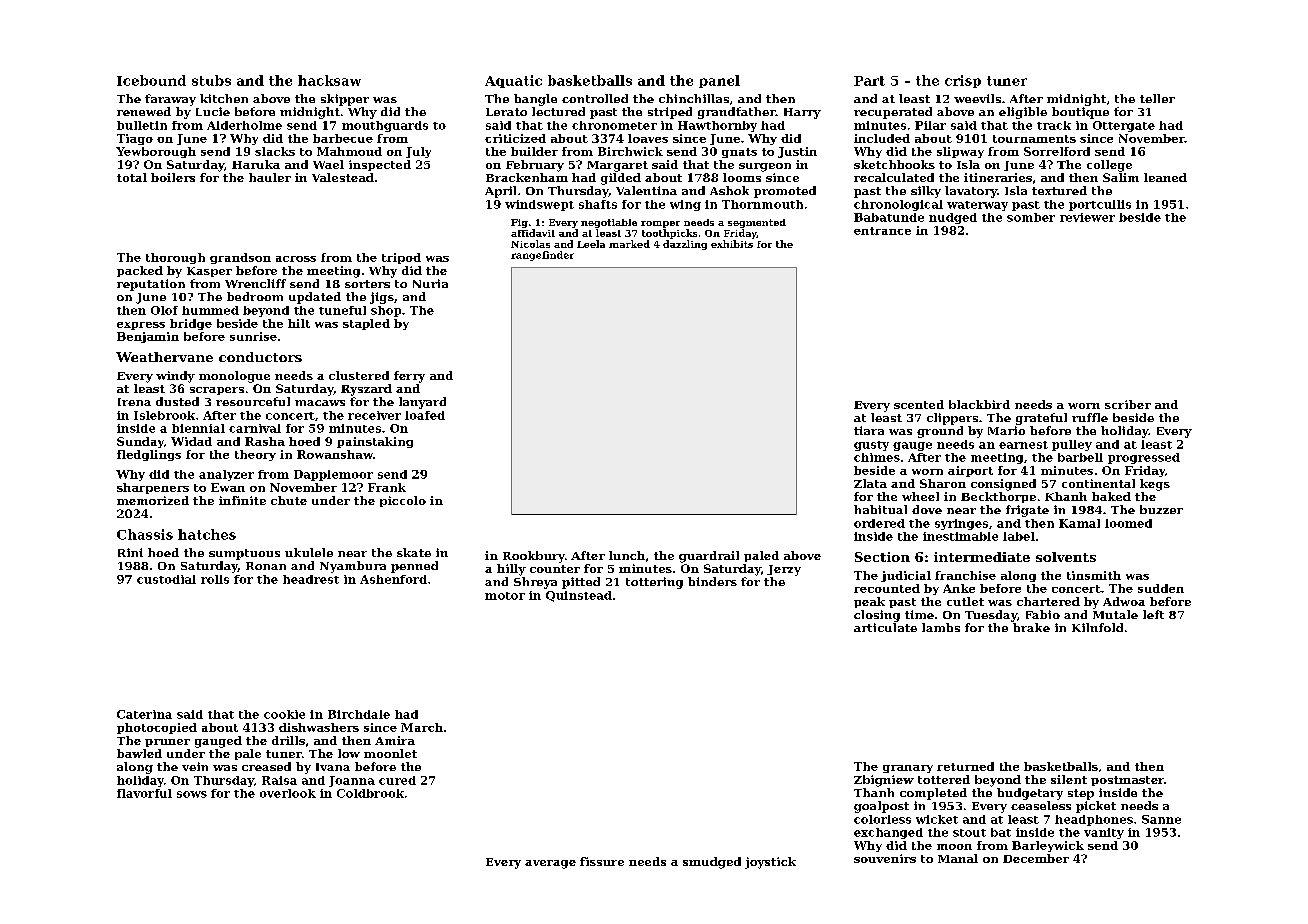 This image has width=1308, height=924. What do you see at coordinates (739, 153) in the image?
I see `gnats` at bounding box center [739, 153].
